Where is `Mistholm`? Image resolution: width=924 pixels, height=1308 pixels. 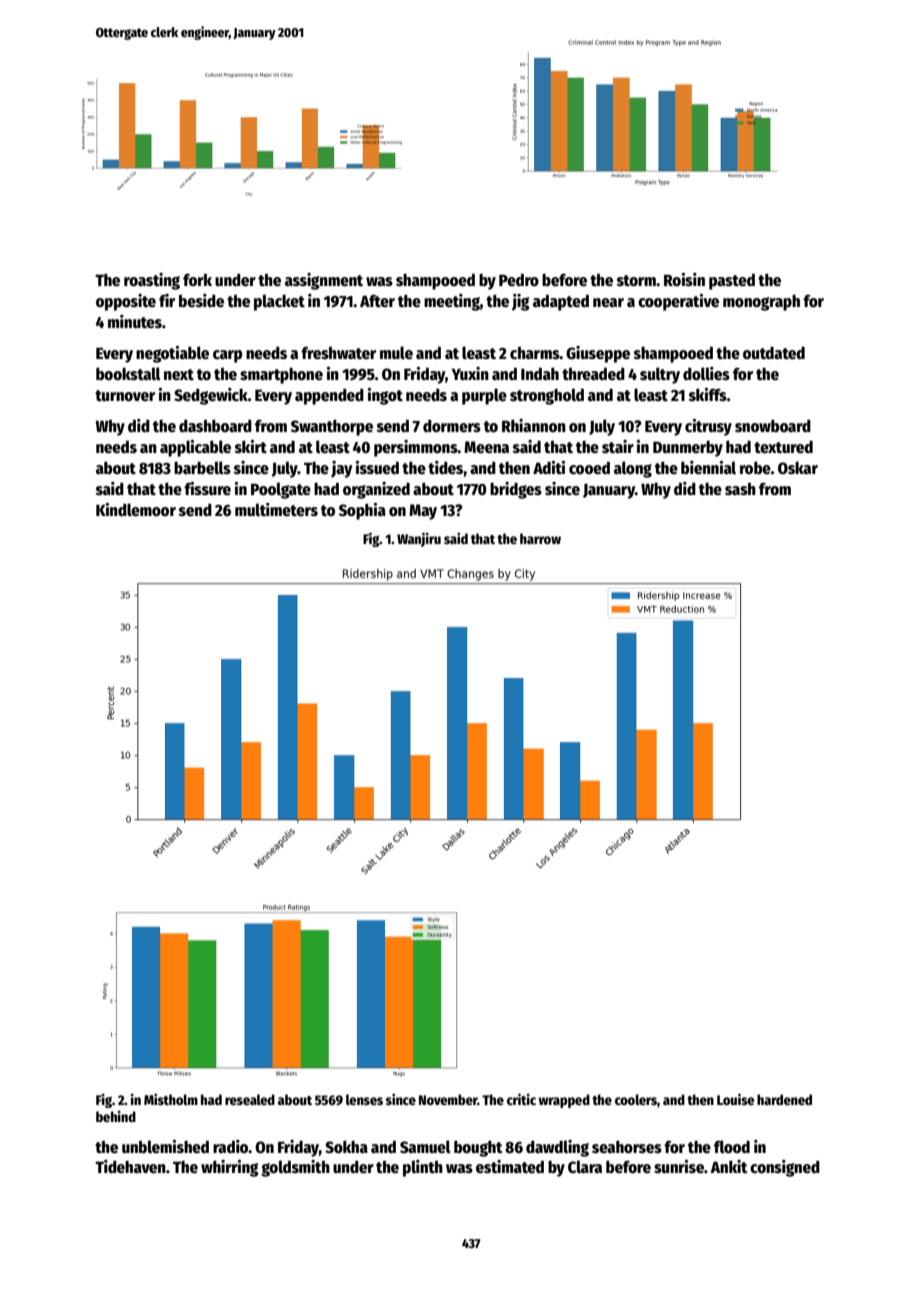 Mistholm is located at coordinates (171, 1099).
